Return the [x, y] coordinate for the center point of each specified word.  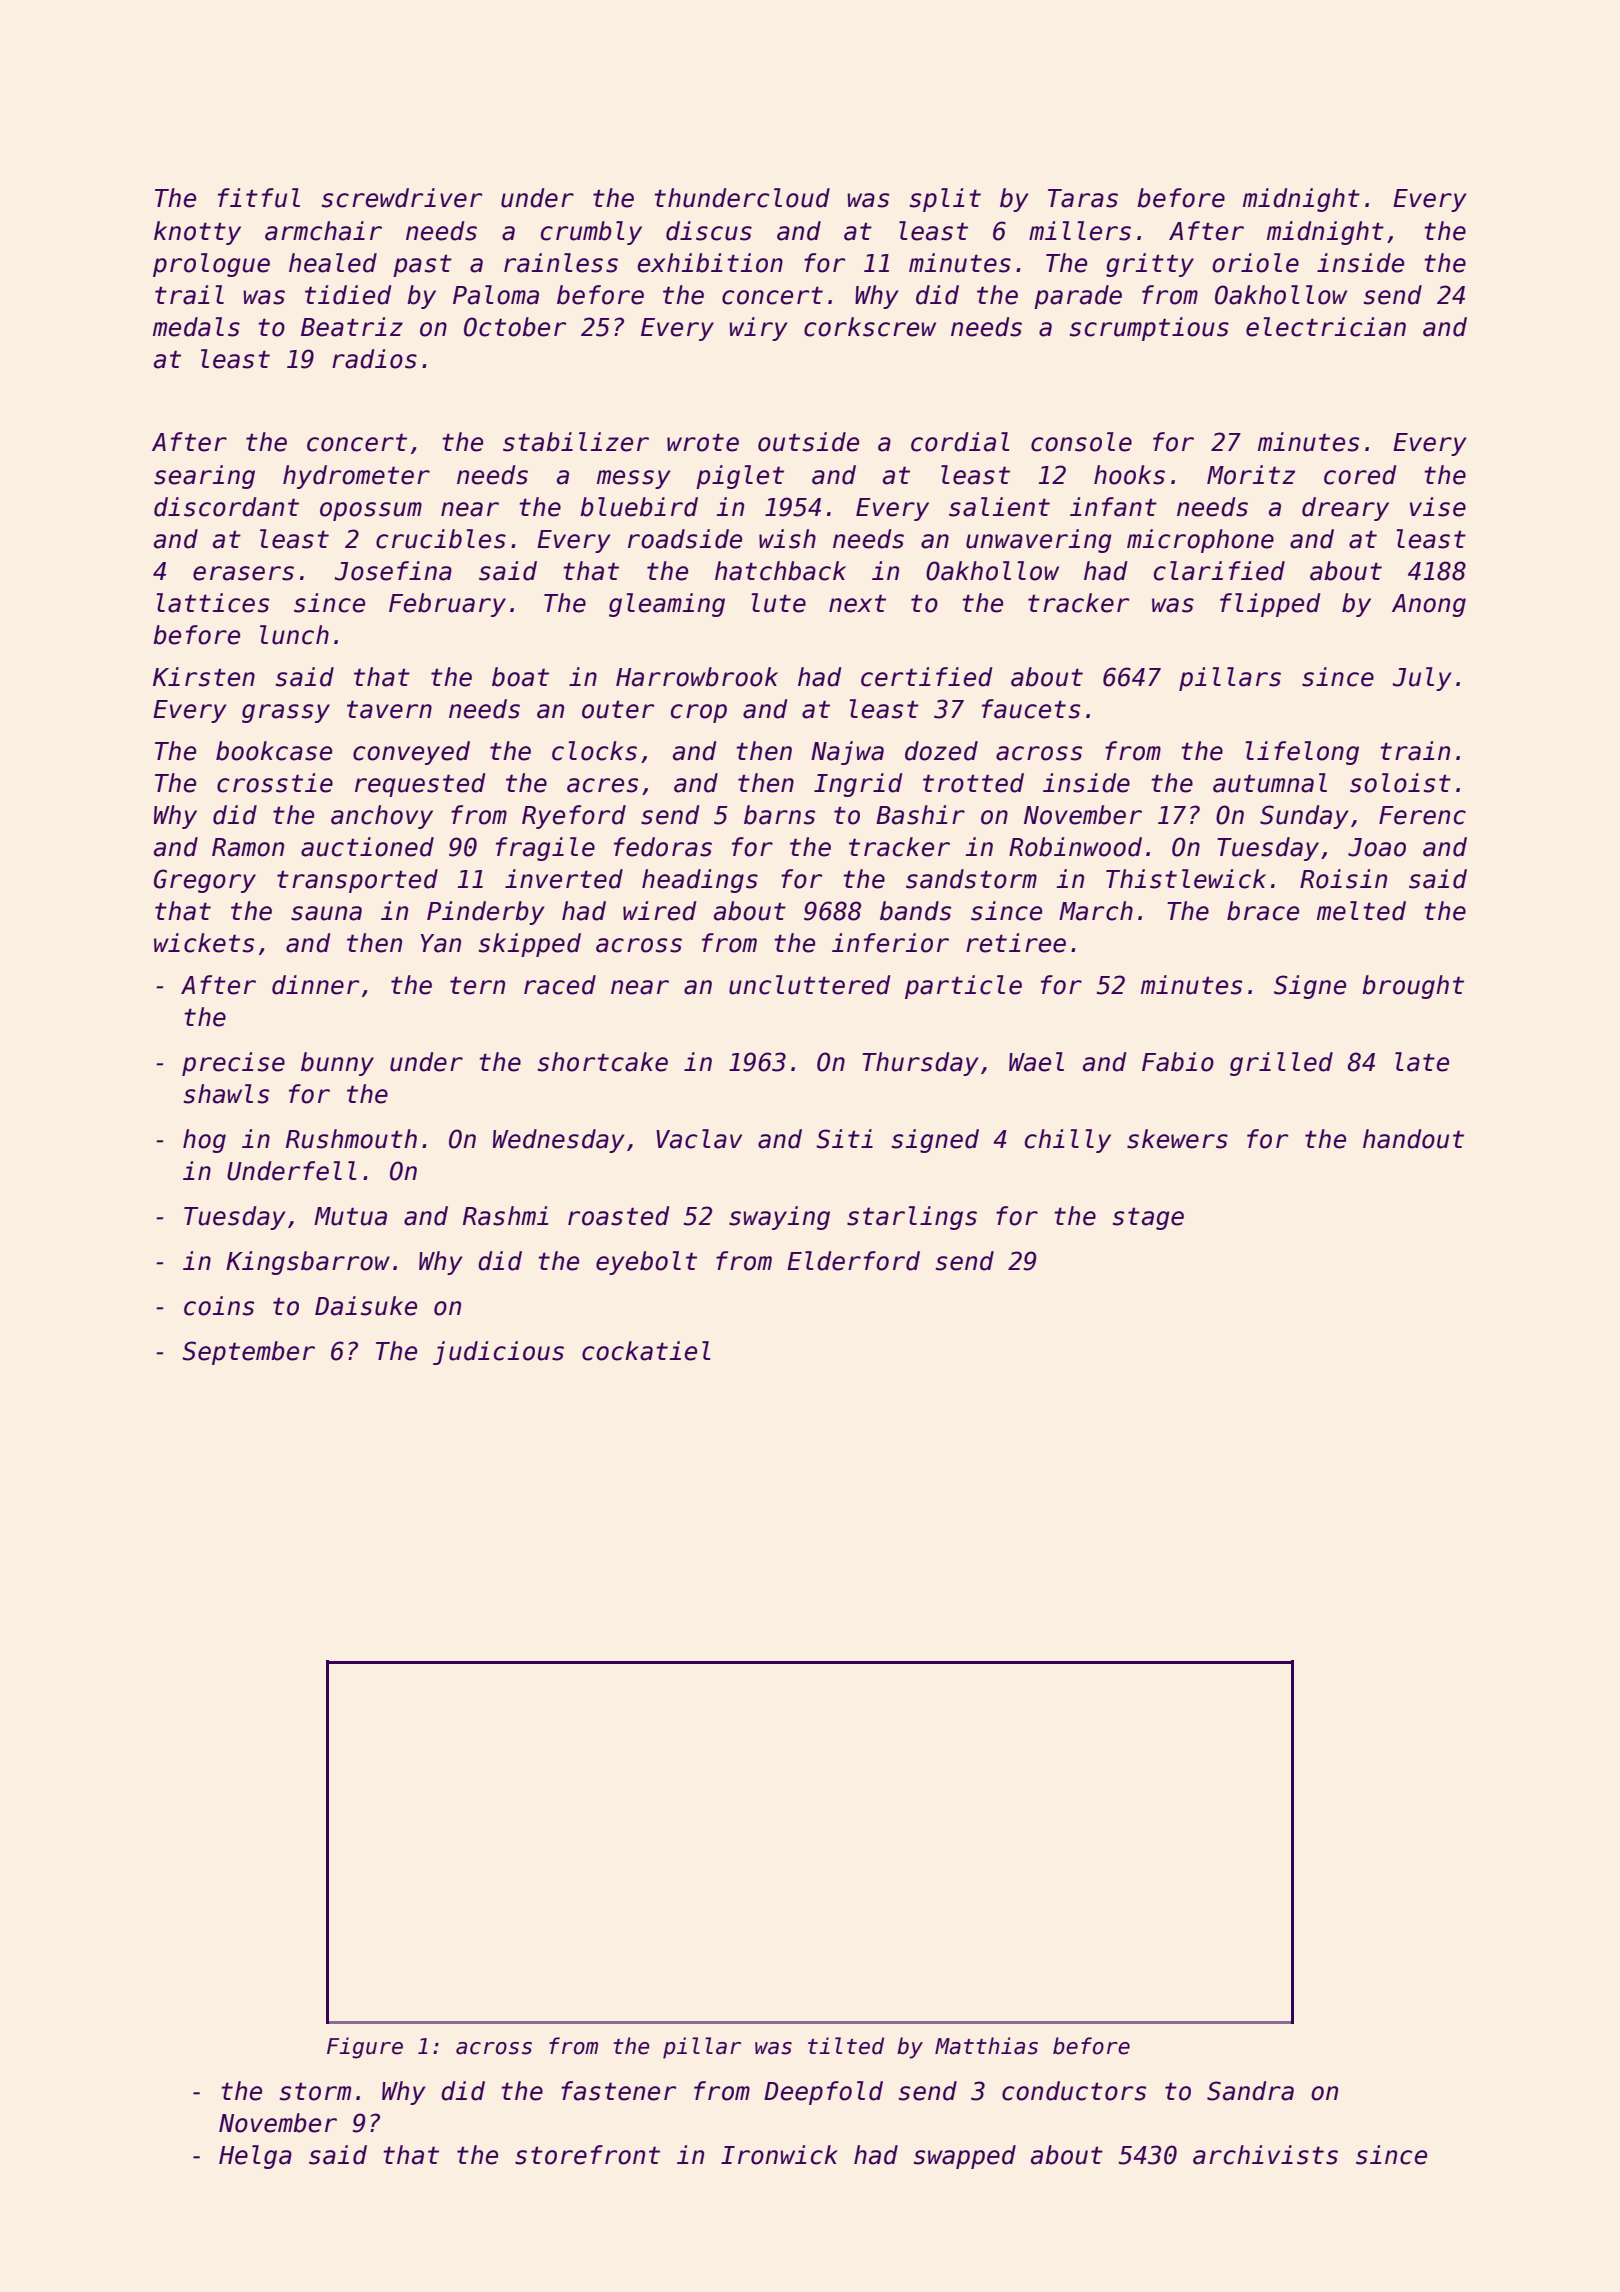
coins [219, 1306]
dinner [316, 985]
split [945, 200]
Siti [844, 1139]
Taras [1083, 198]
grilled [1281, 1064]
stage [1148, 1218]
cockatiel [646, 1351]
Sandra [1250, 2091]
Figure [365, 2048]
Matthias [986, 2046]
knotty [197, 233]
